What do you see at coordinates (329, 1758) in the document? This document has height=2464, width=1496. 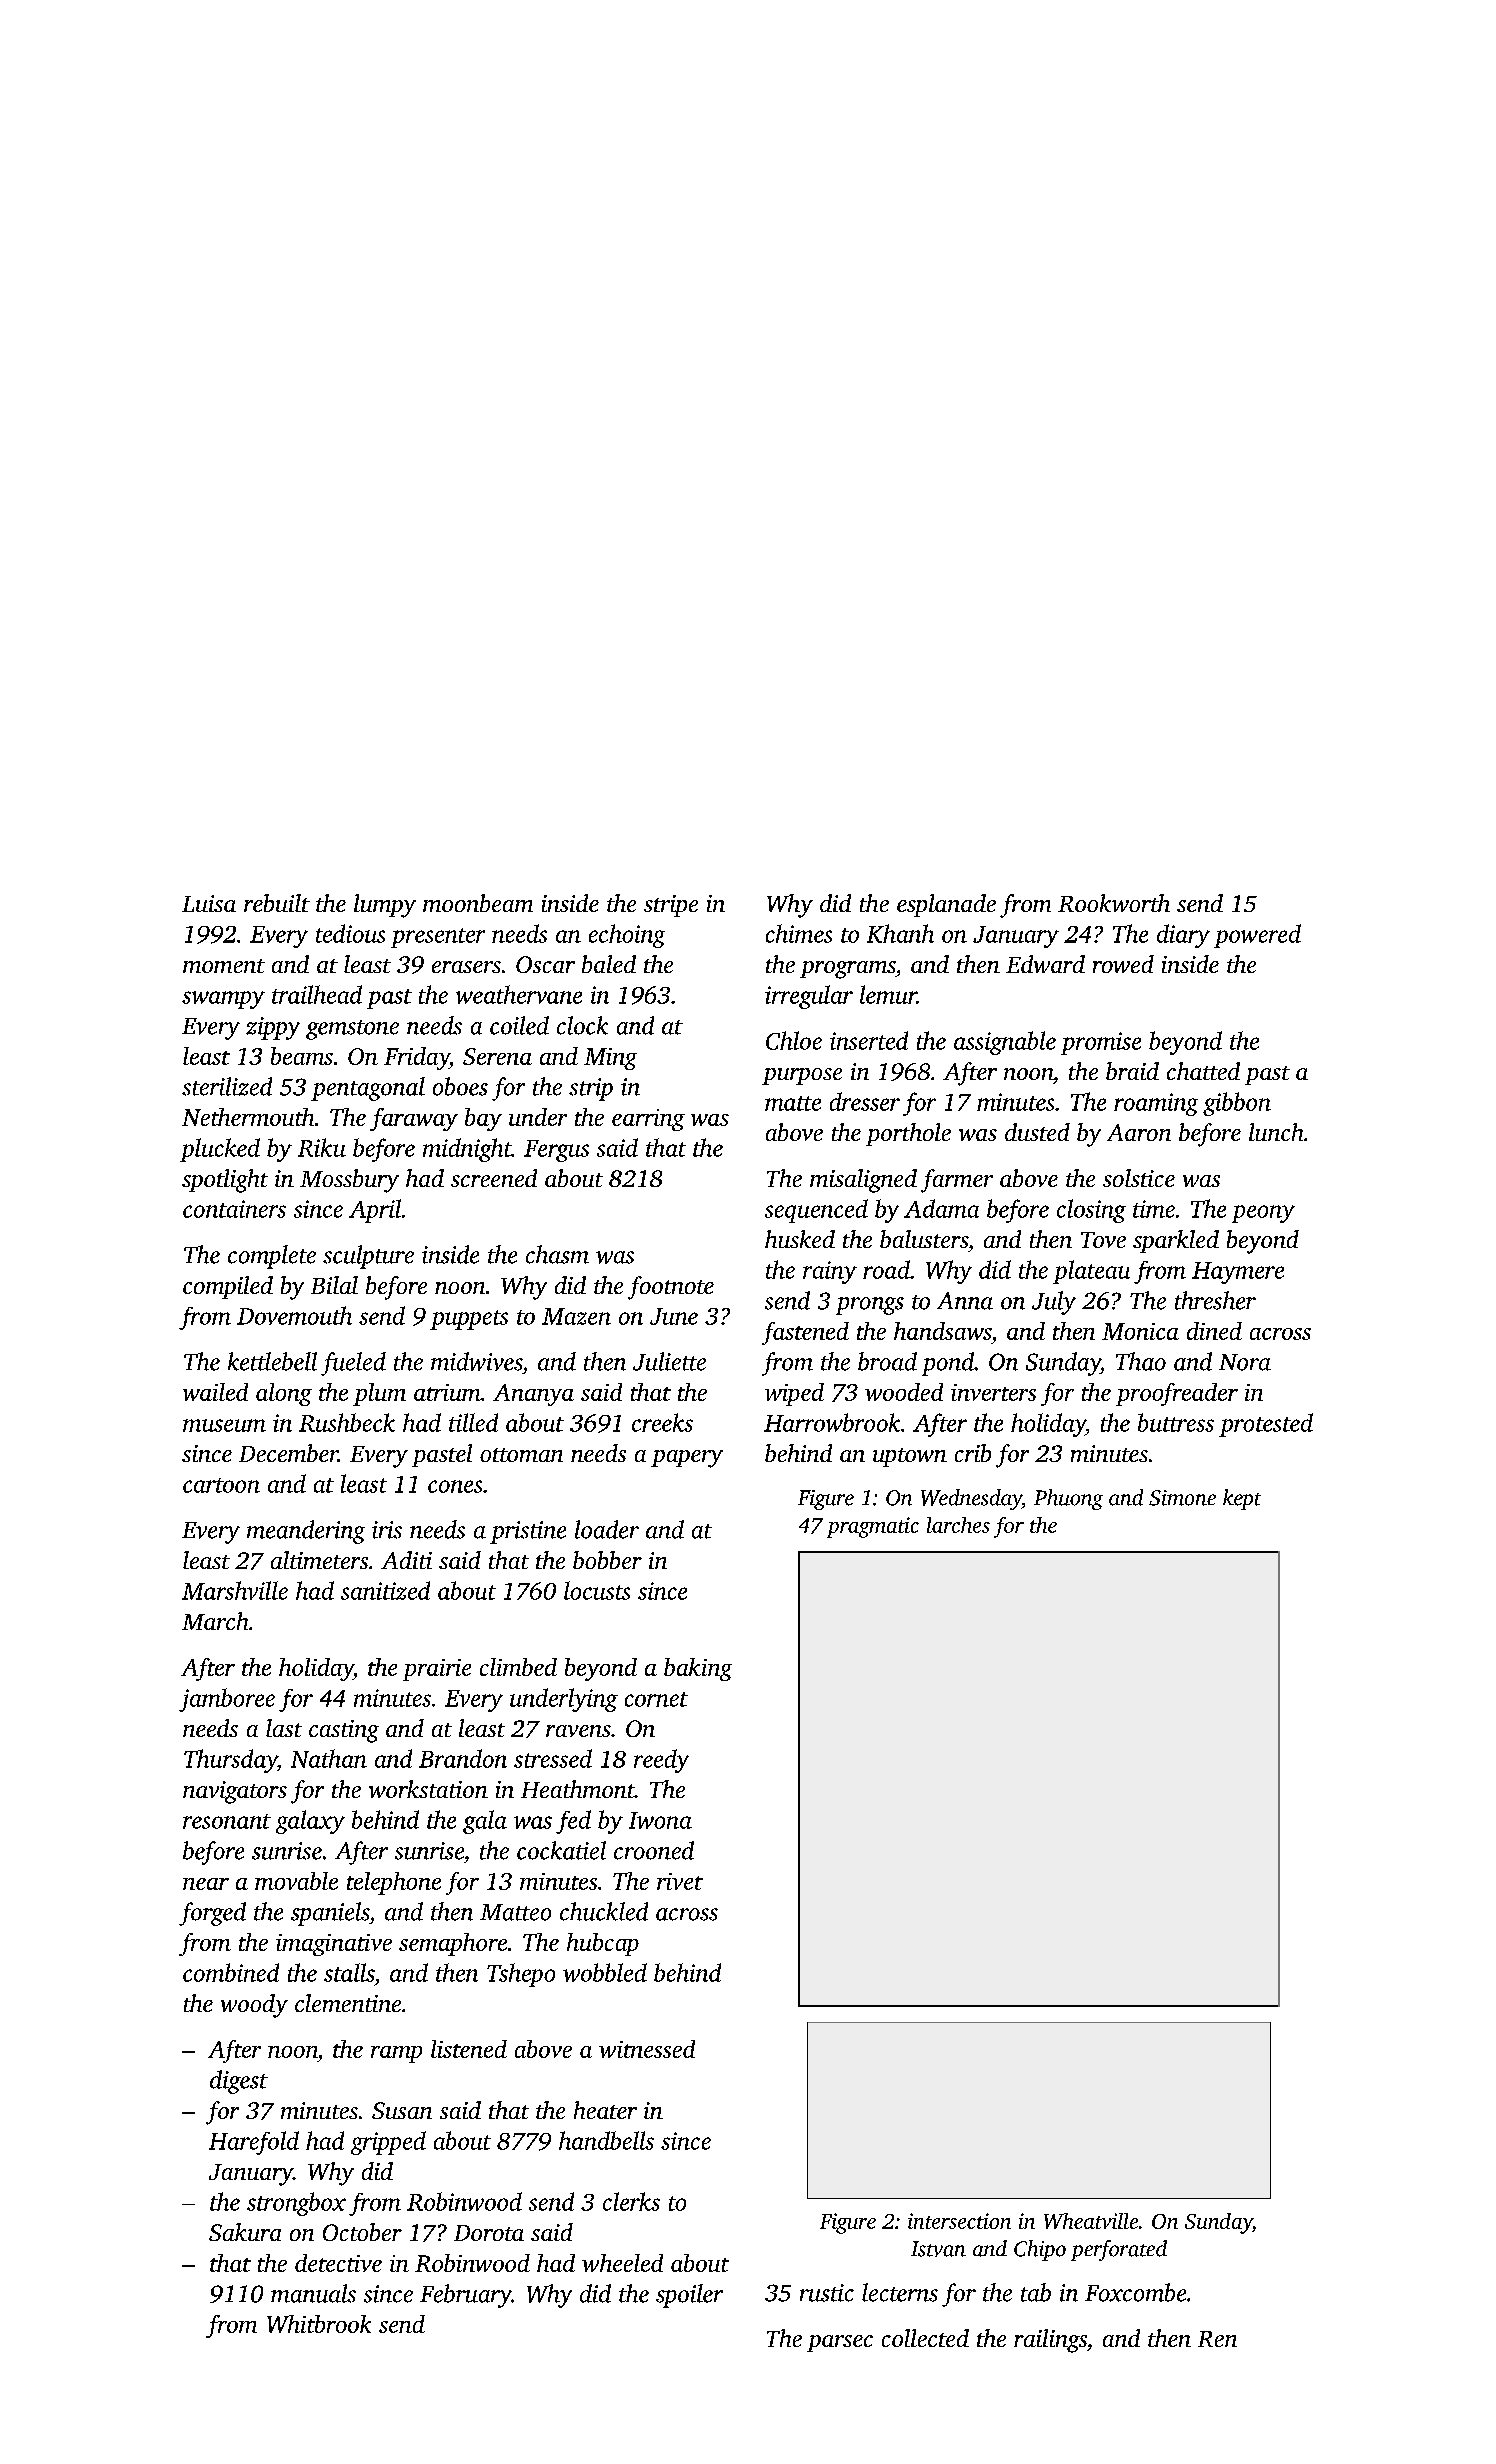 I see `Nathan` at bounding box center [329, 1758].
